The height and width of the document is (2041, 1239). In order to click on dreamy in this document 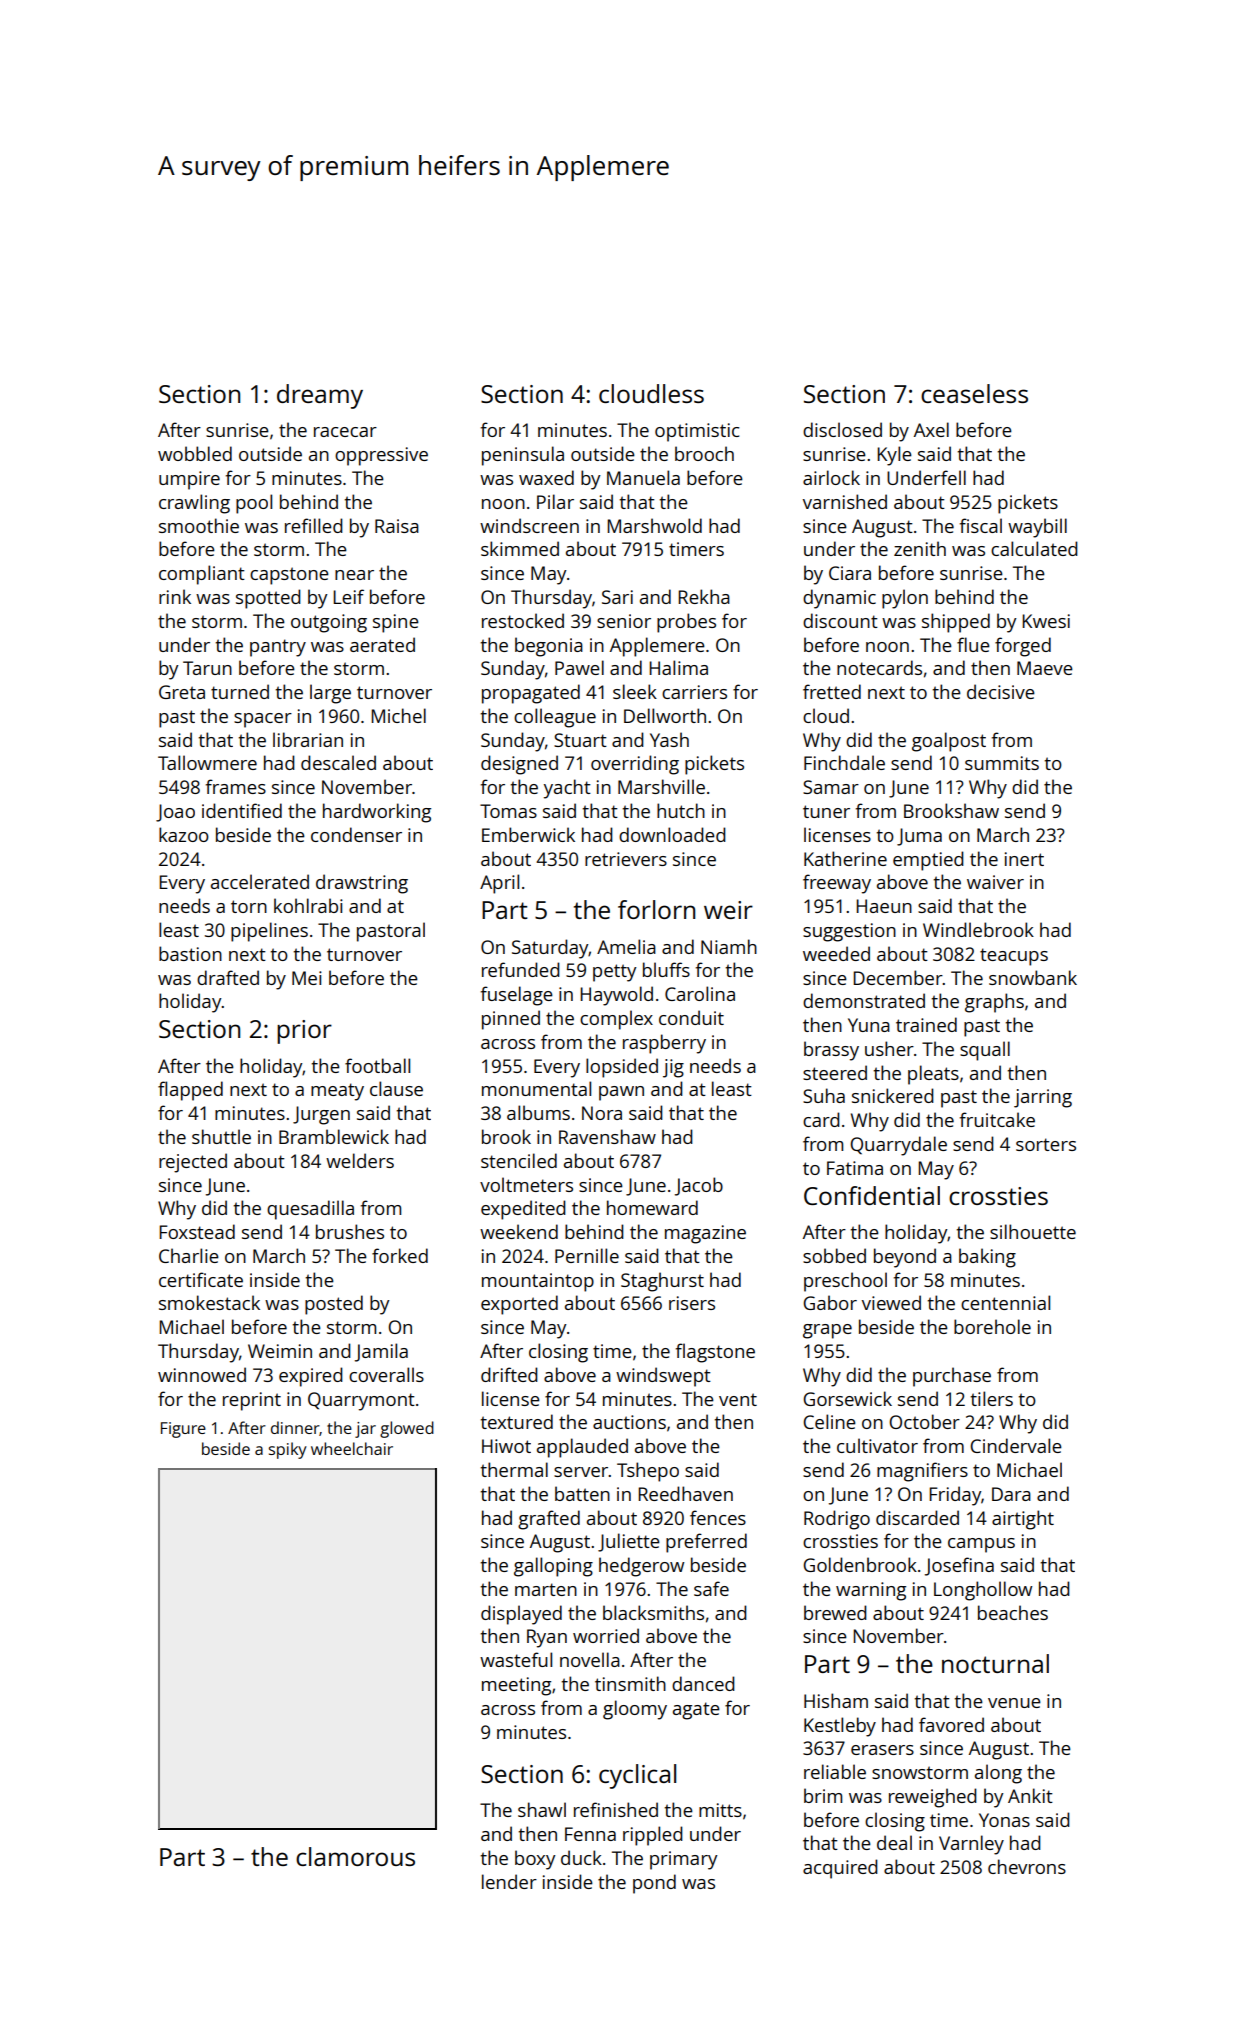, I will do `click(320, 396)`.
